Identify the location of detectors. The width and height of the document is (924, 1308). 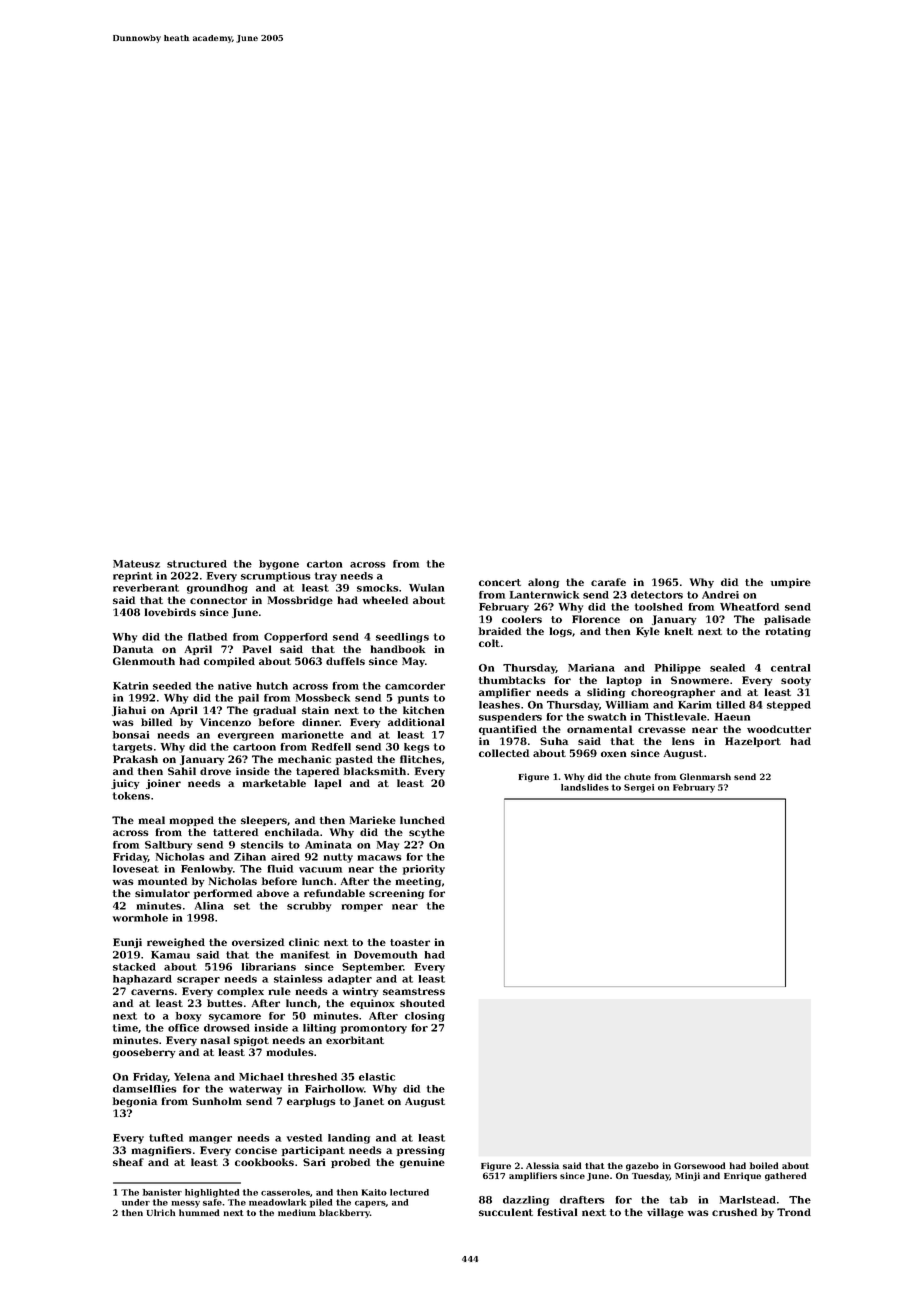
(657, 595).
